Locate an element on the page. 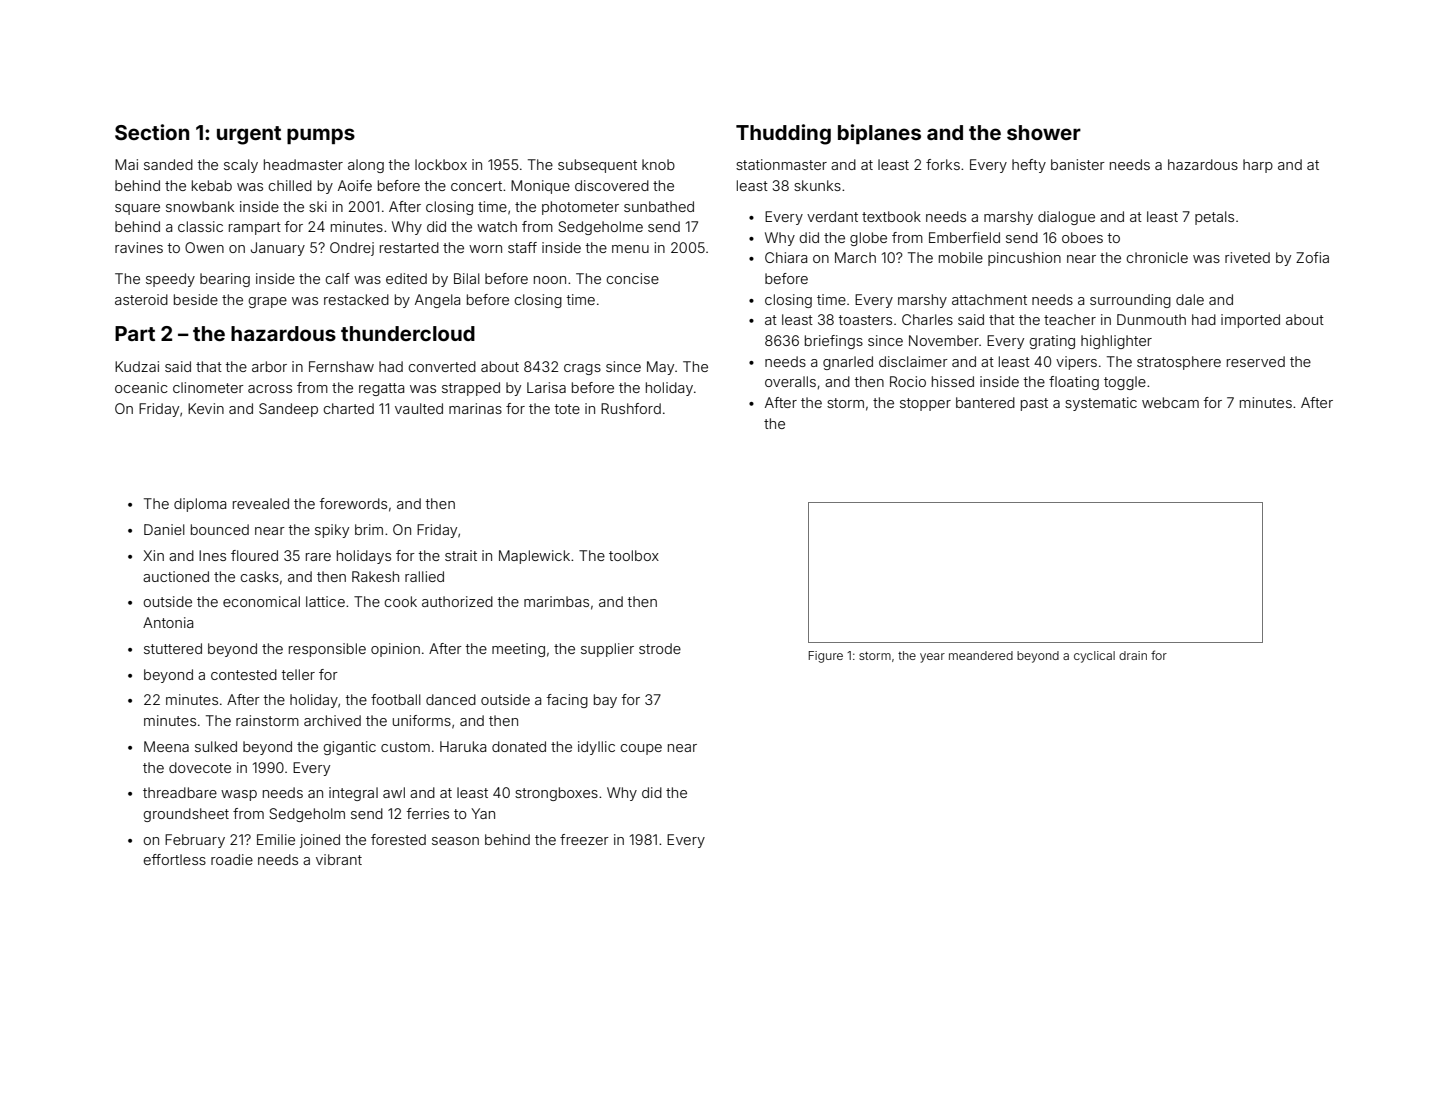  Kevin is located at coordinates (206, 408).
